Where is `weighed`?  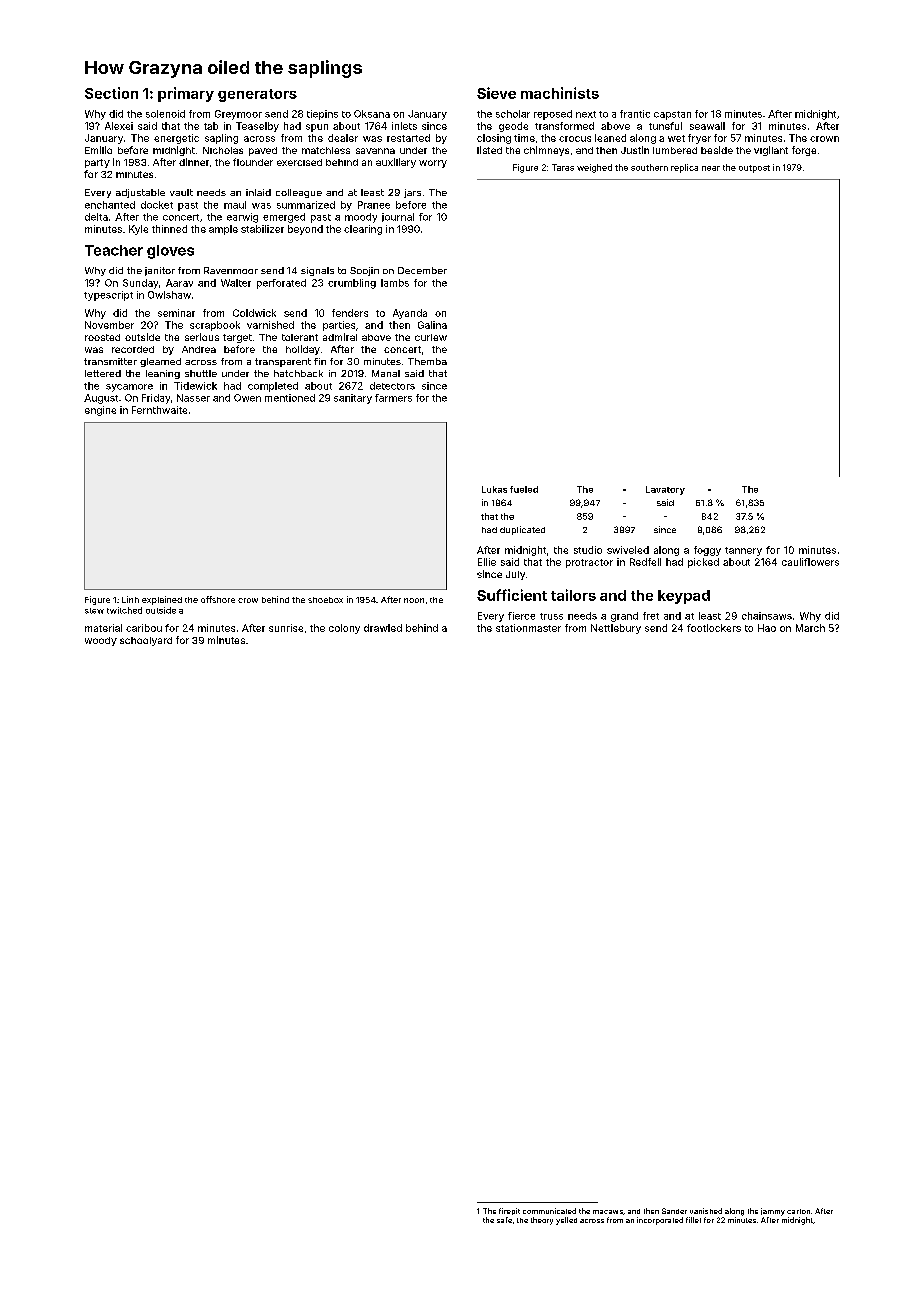 weighed is located at coordinates (594, 168).
